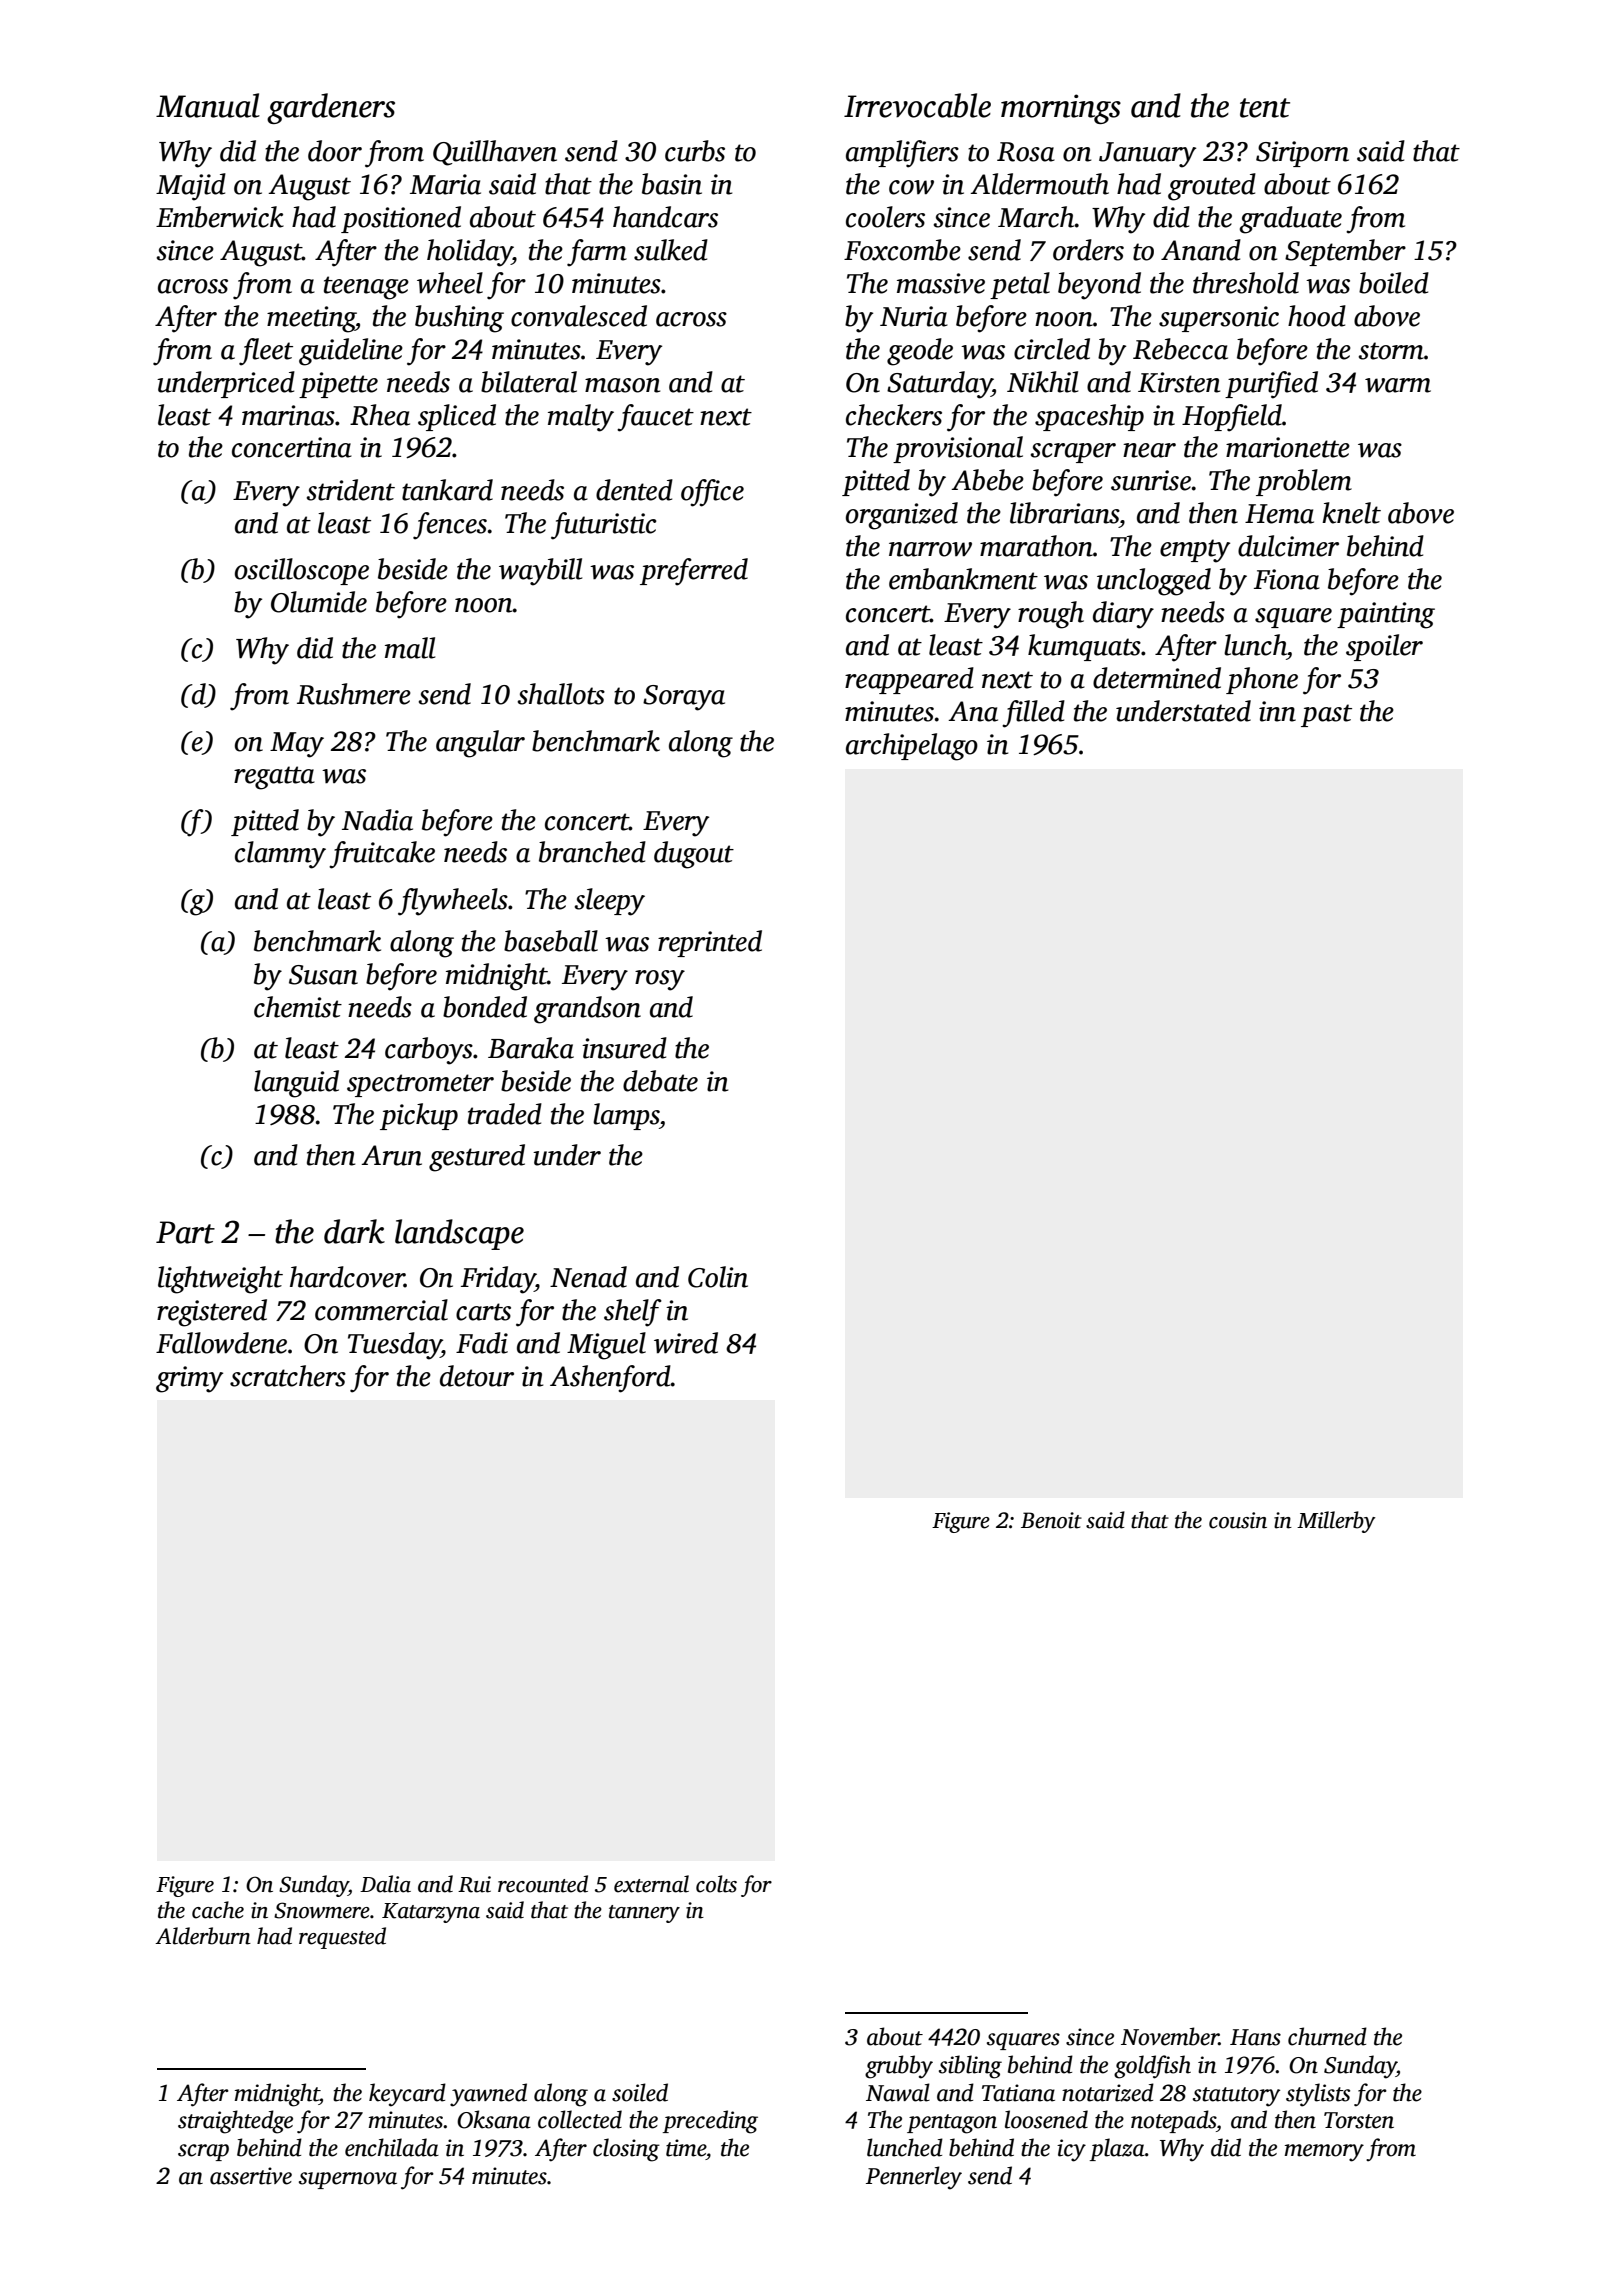 Image resolution: width=1620 pixels, height=2292 pixels. I want to click on Irrevocable, so click(917, 105).
